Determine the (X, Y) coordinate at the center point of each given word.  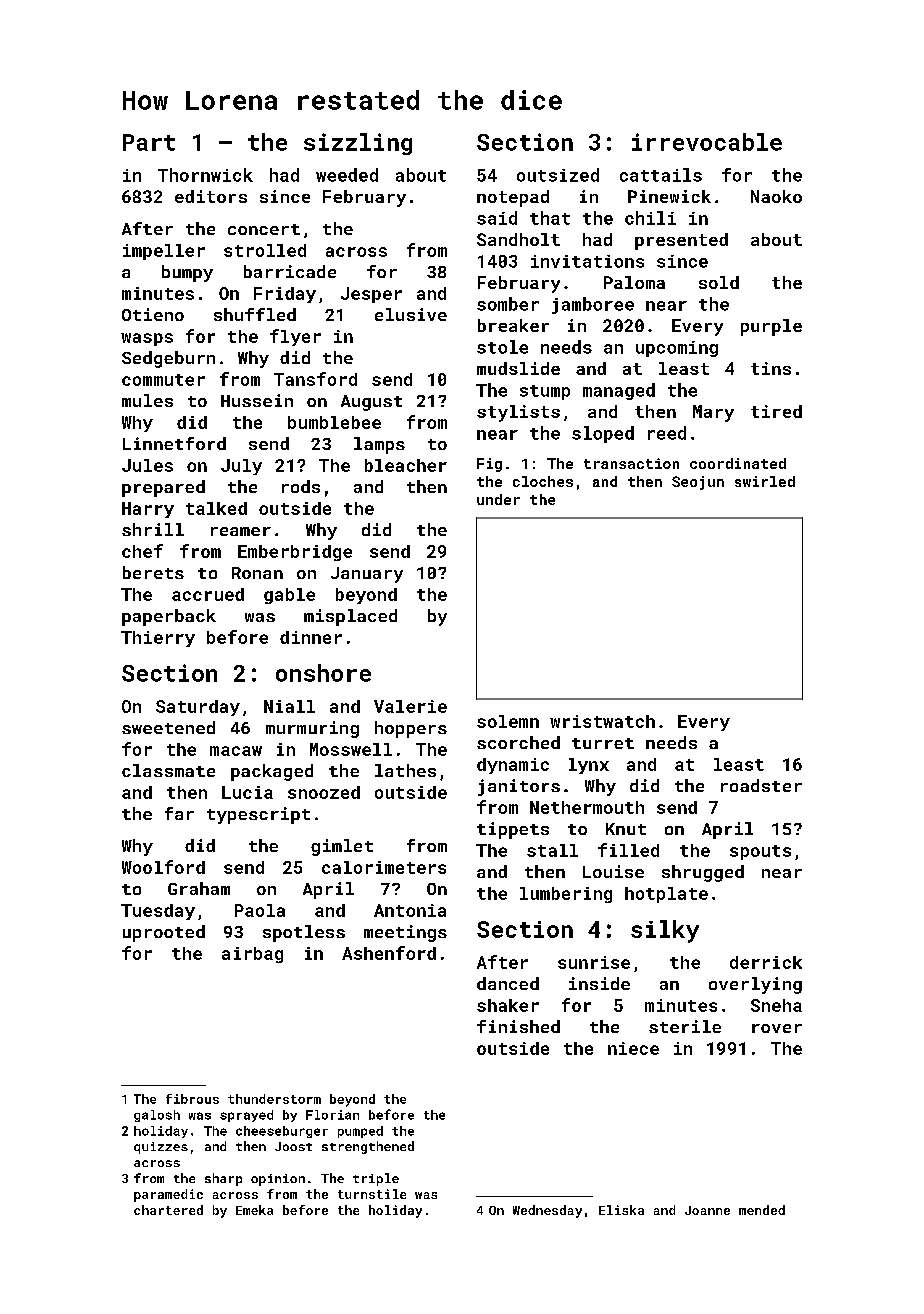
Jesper (371, 295)
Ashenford (389, 953)
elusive (411, 314)
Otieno (153, 314)
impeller (164, 252)
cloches (543, 481)
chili (650, 218)
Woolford (163, 867)
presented (681, 241)
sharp (223, 1179)
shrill (153, 529)
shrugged (703, 873)
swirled (765, 481)
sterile (685, 1026)
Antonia (410, 910)
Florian (332, 1115)
